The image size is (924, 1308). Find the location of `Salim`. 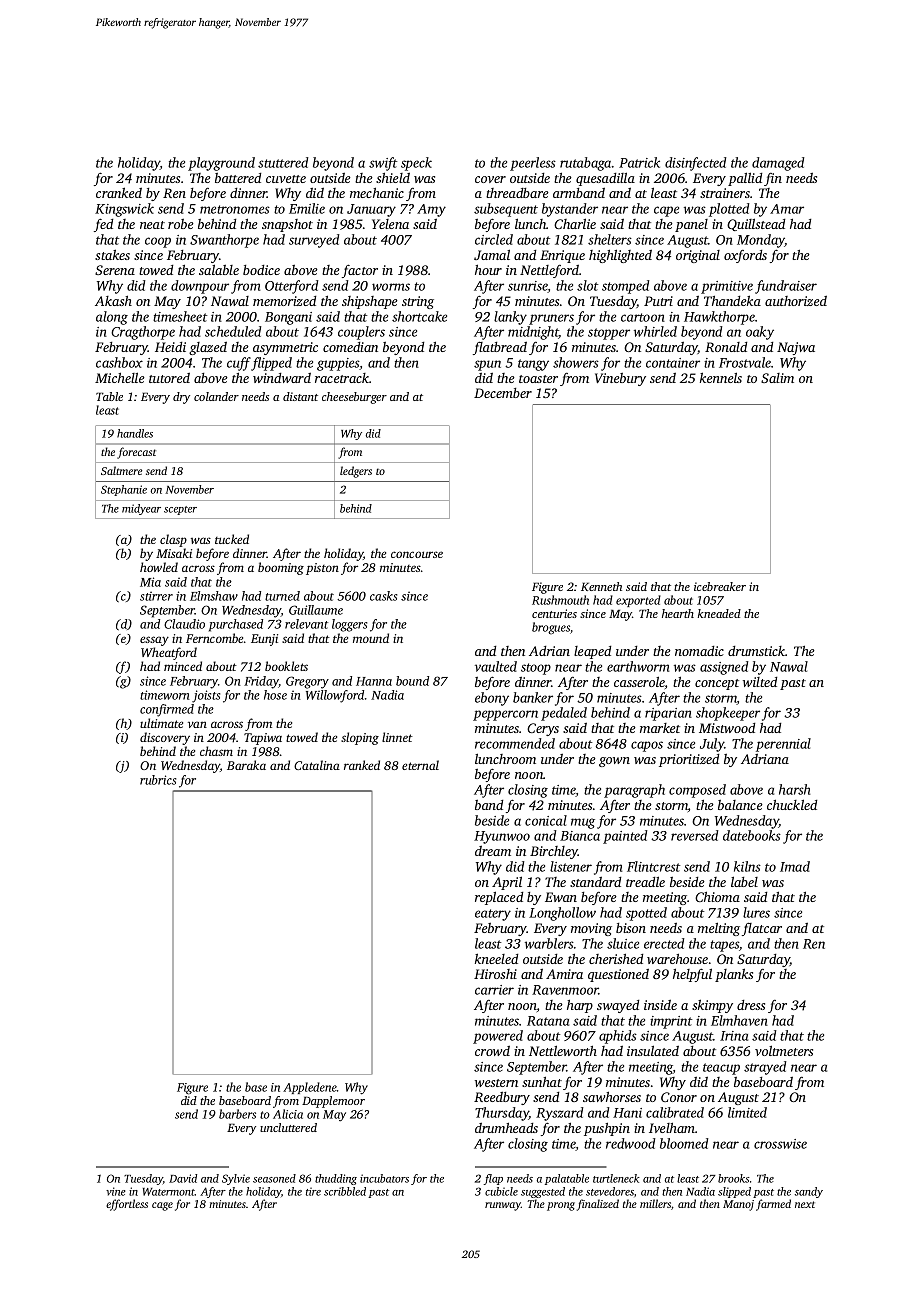

Salim is located at coordinates (777, 378).
